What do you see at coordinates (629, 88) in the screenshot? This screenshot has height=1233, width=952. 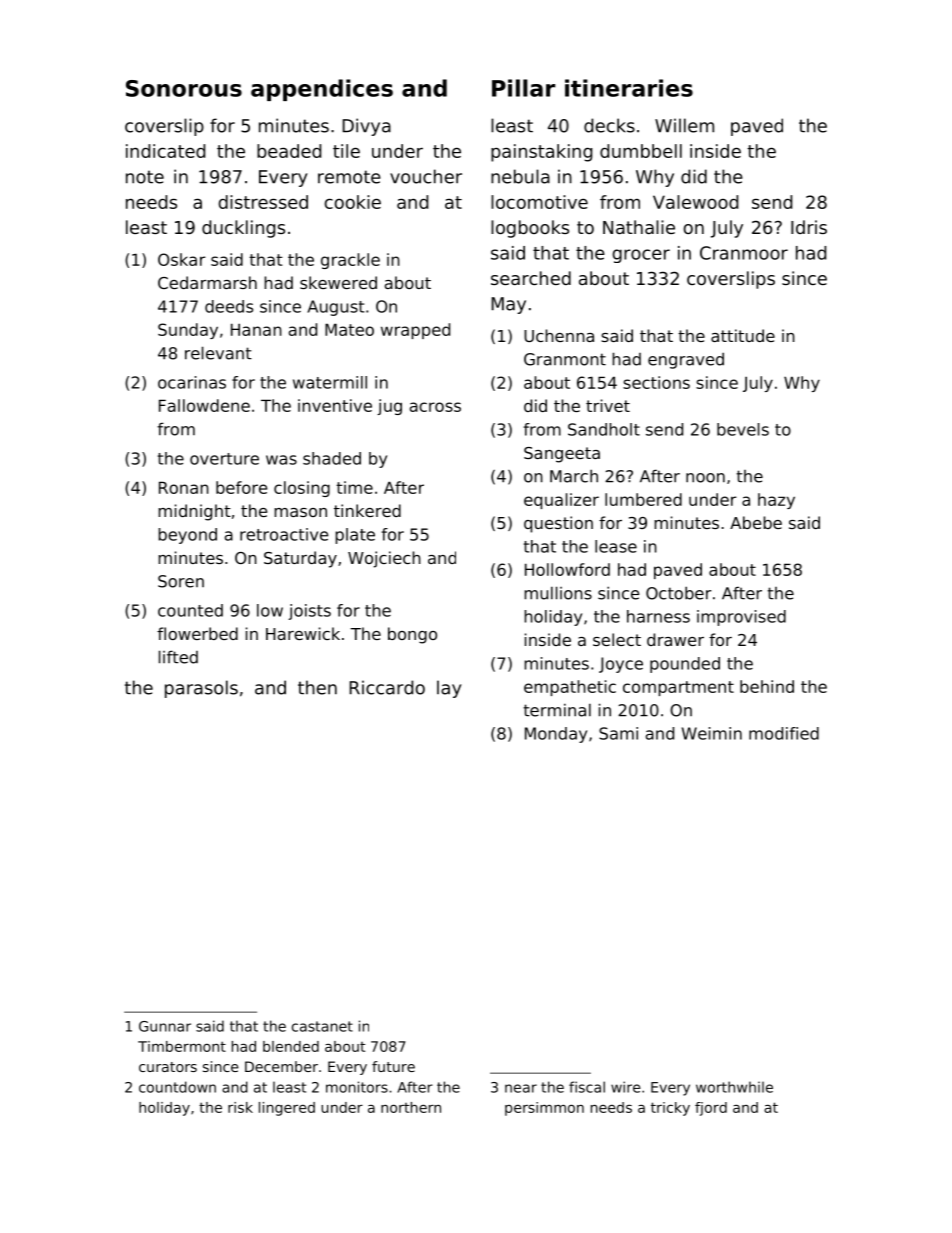 I see `itineraries` at bounding box center [629, 88].
